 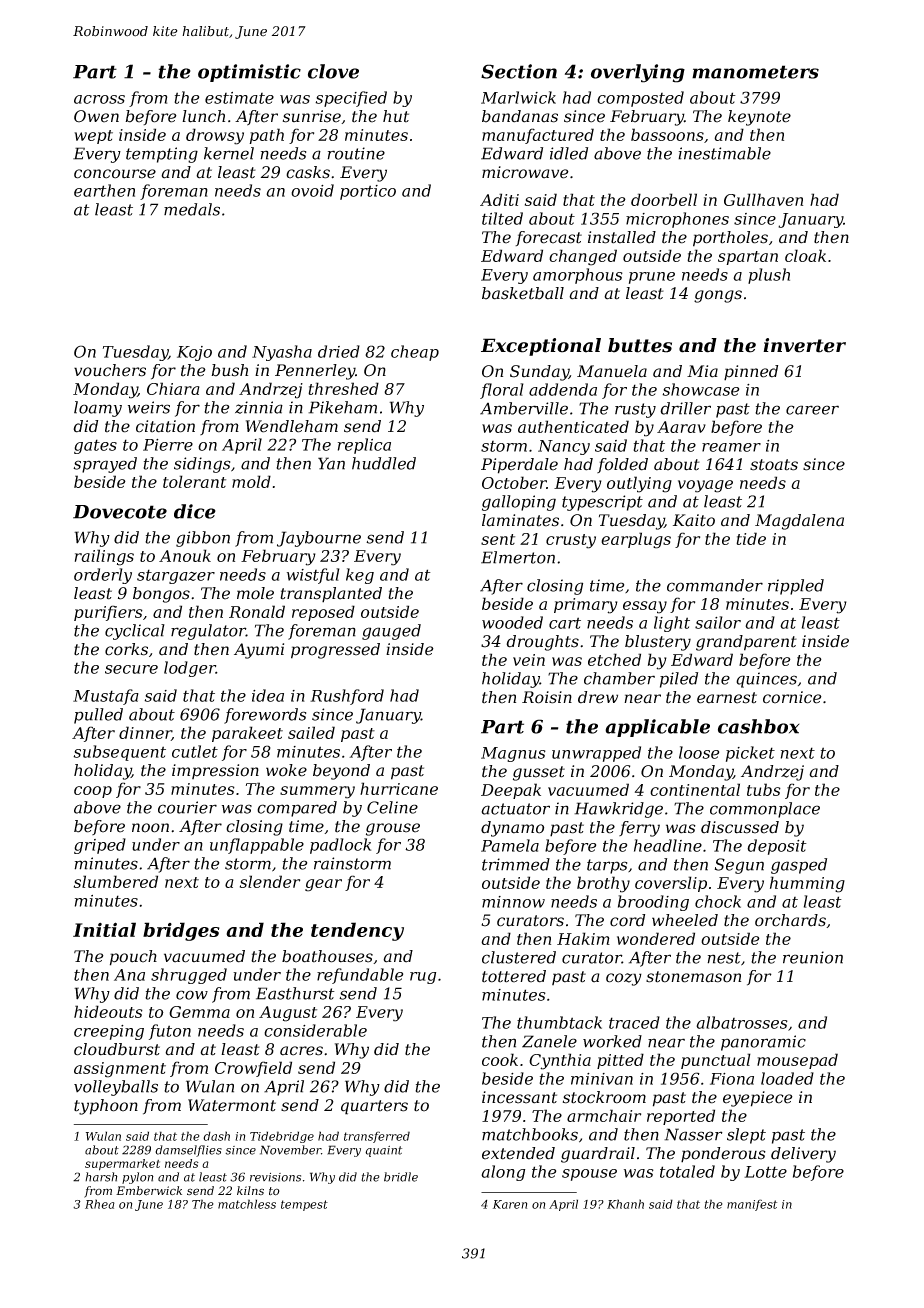 I want to click on Exceptional, so click(x=541, y=347).
